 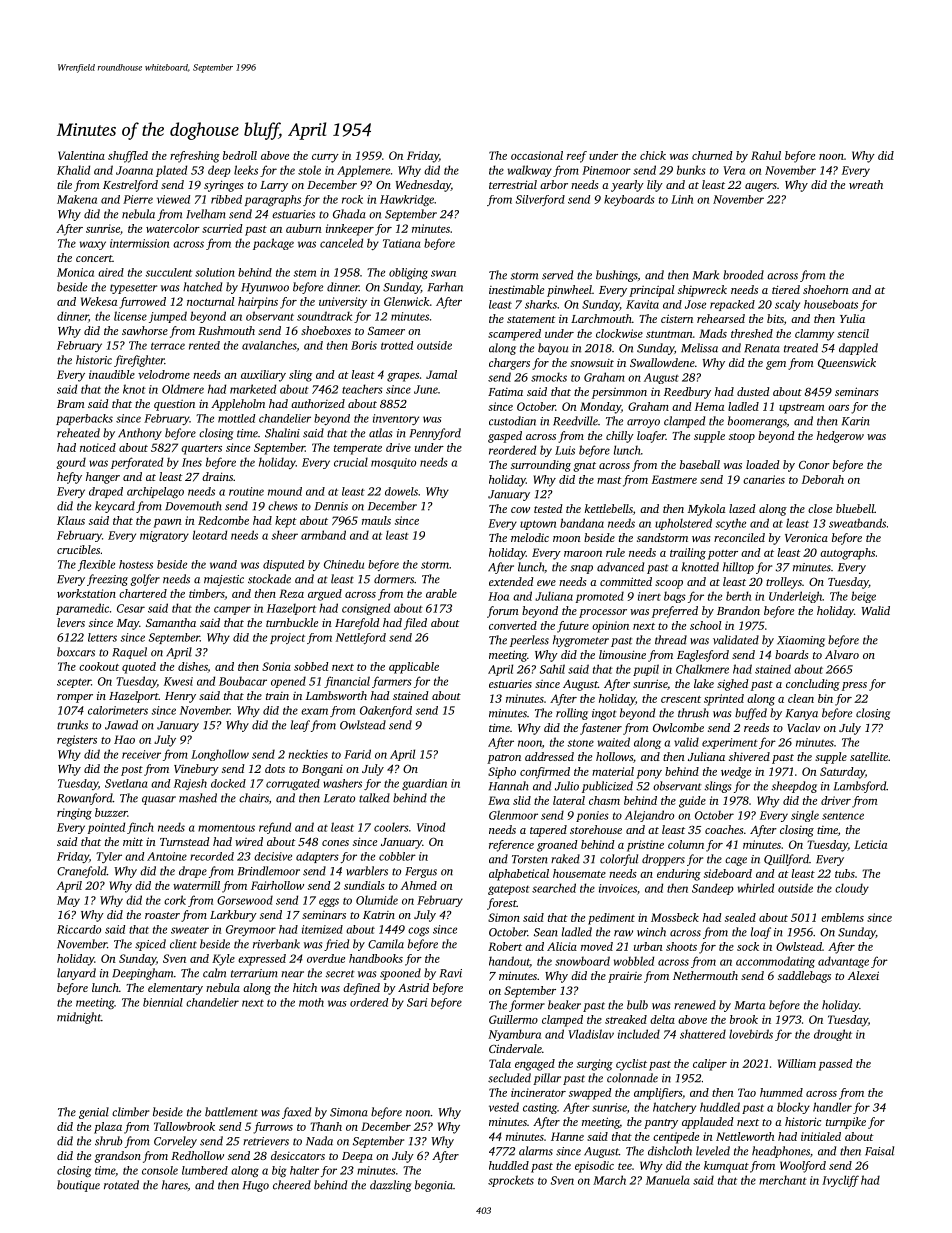 I want to click on Ivycliff, so click(x=840, y=1181).
